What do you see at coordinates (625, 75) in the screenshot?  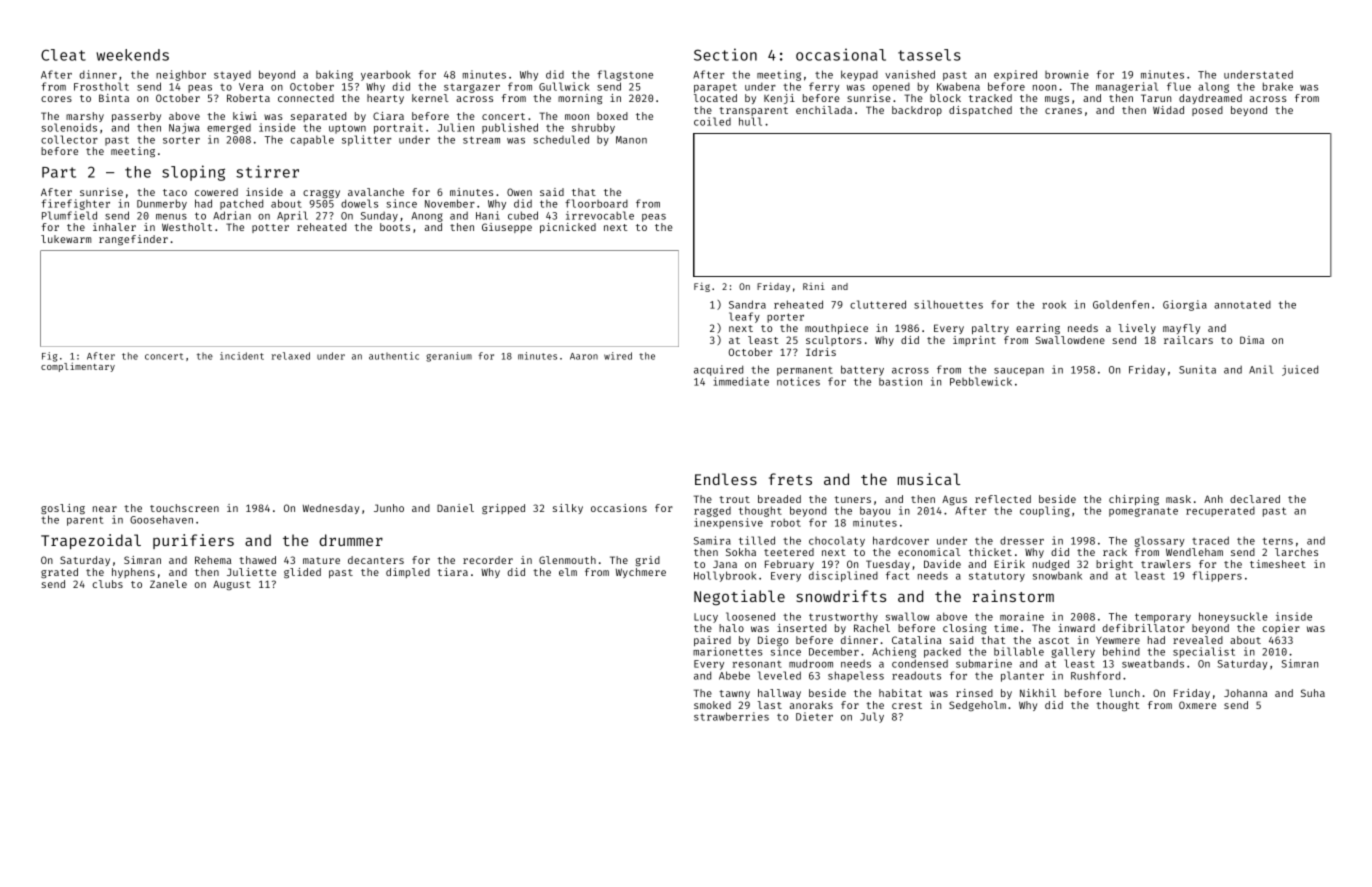 I see `flagstone` at bounding box center [625, 75].
